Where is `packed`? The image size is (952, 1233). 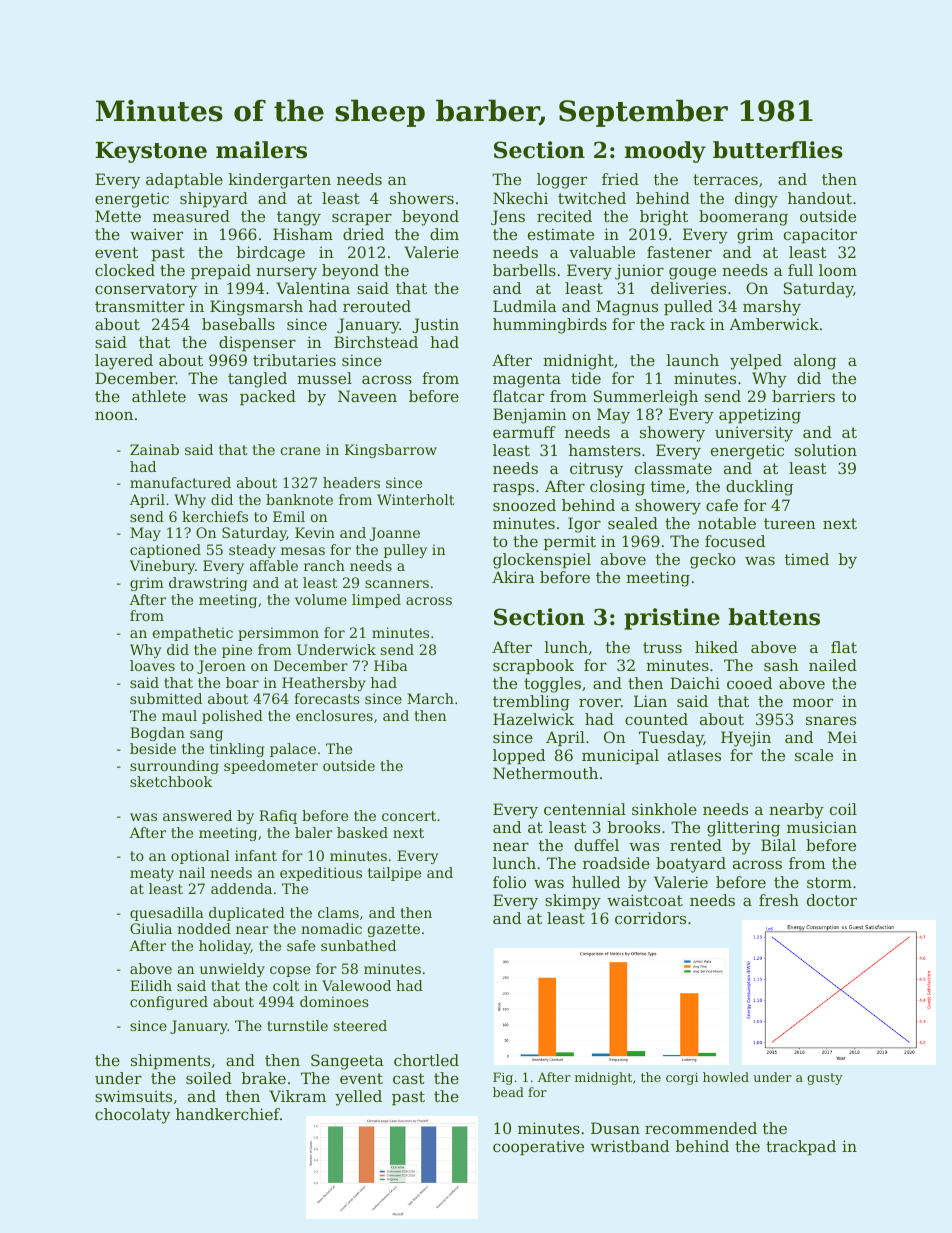 packed is located at coordinates (268, 397).
